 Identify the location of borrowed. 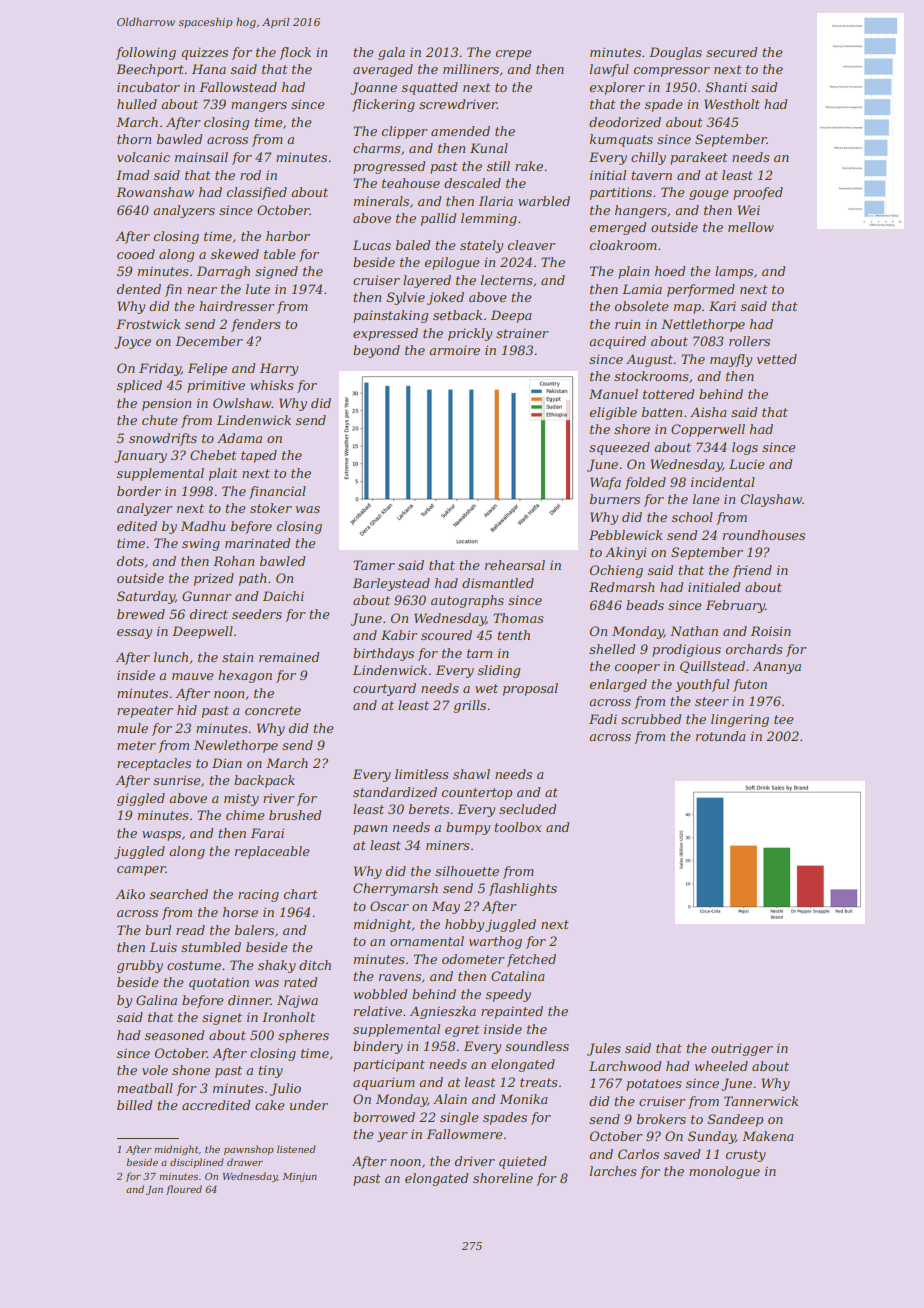
(384, 1117).
